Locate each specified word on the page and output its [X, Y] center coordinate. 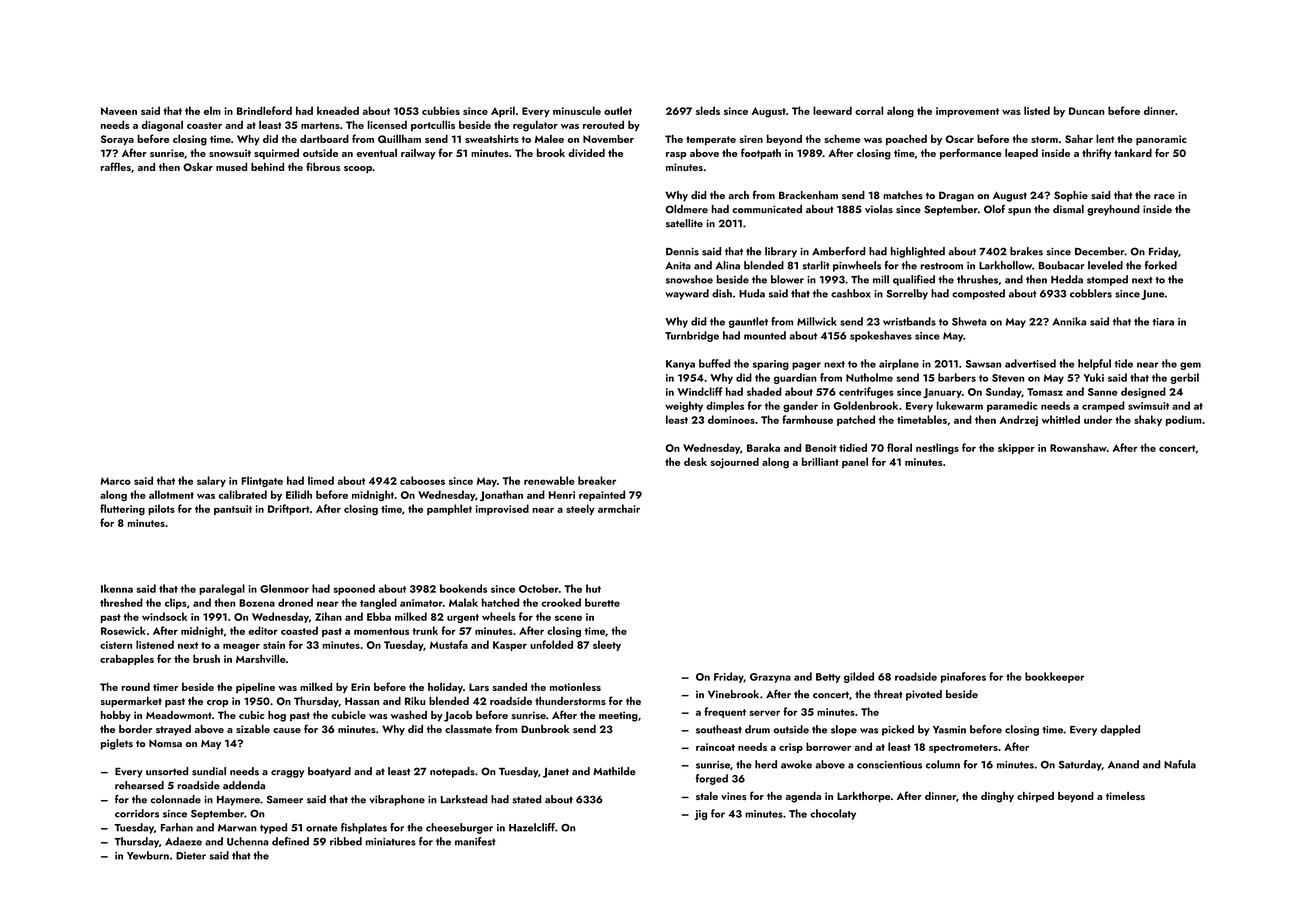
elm [212, 110]
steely [580, 509]
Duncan [1086, 111]
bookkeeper [1054, 677]
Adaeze [183, 841]
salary [211, 481]
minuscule [577, 110]
